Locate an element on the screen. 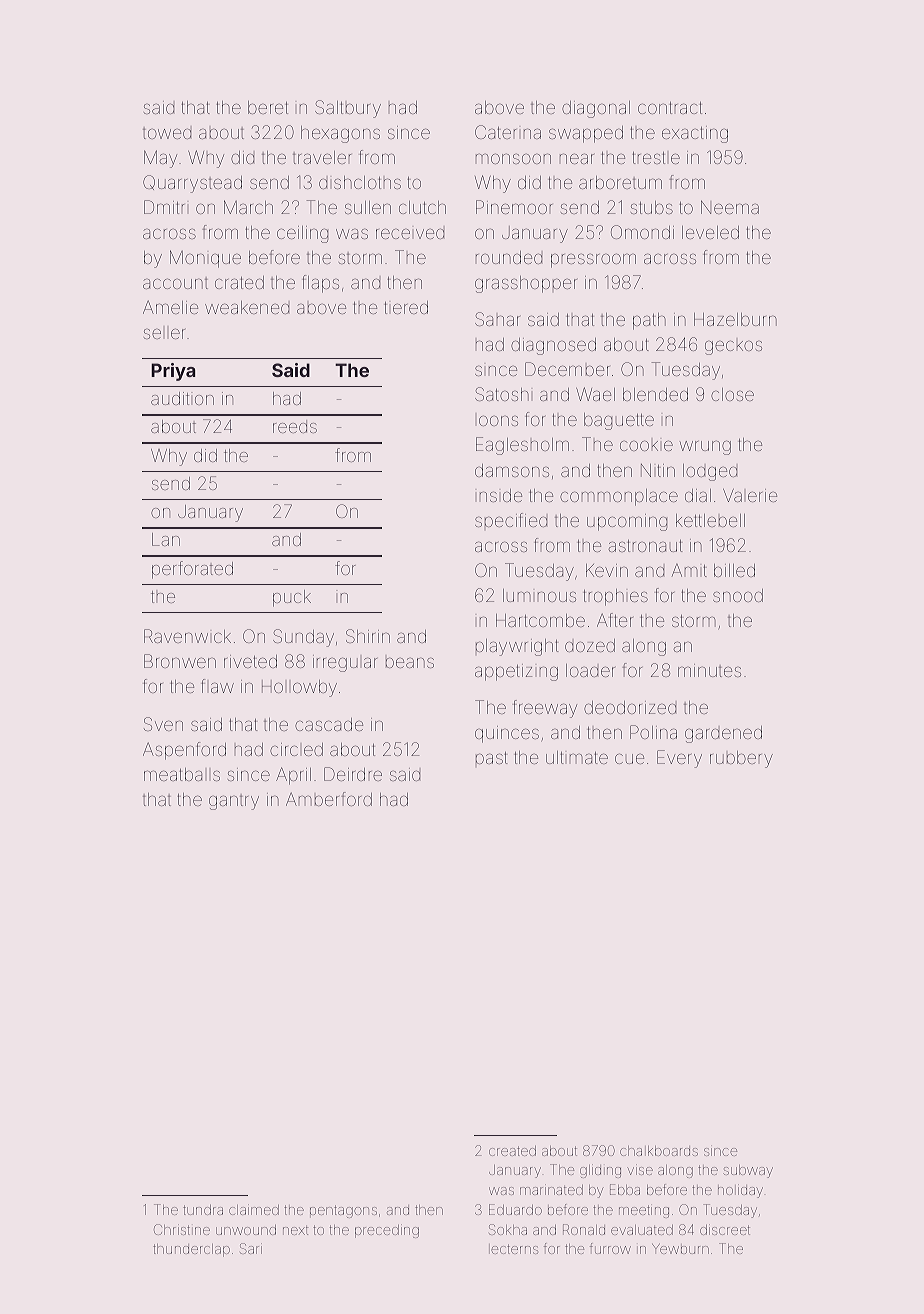 The width and height of the screenshot is (924, 1314). ultimate is located at coordinates (577, 757).
